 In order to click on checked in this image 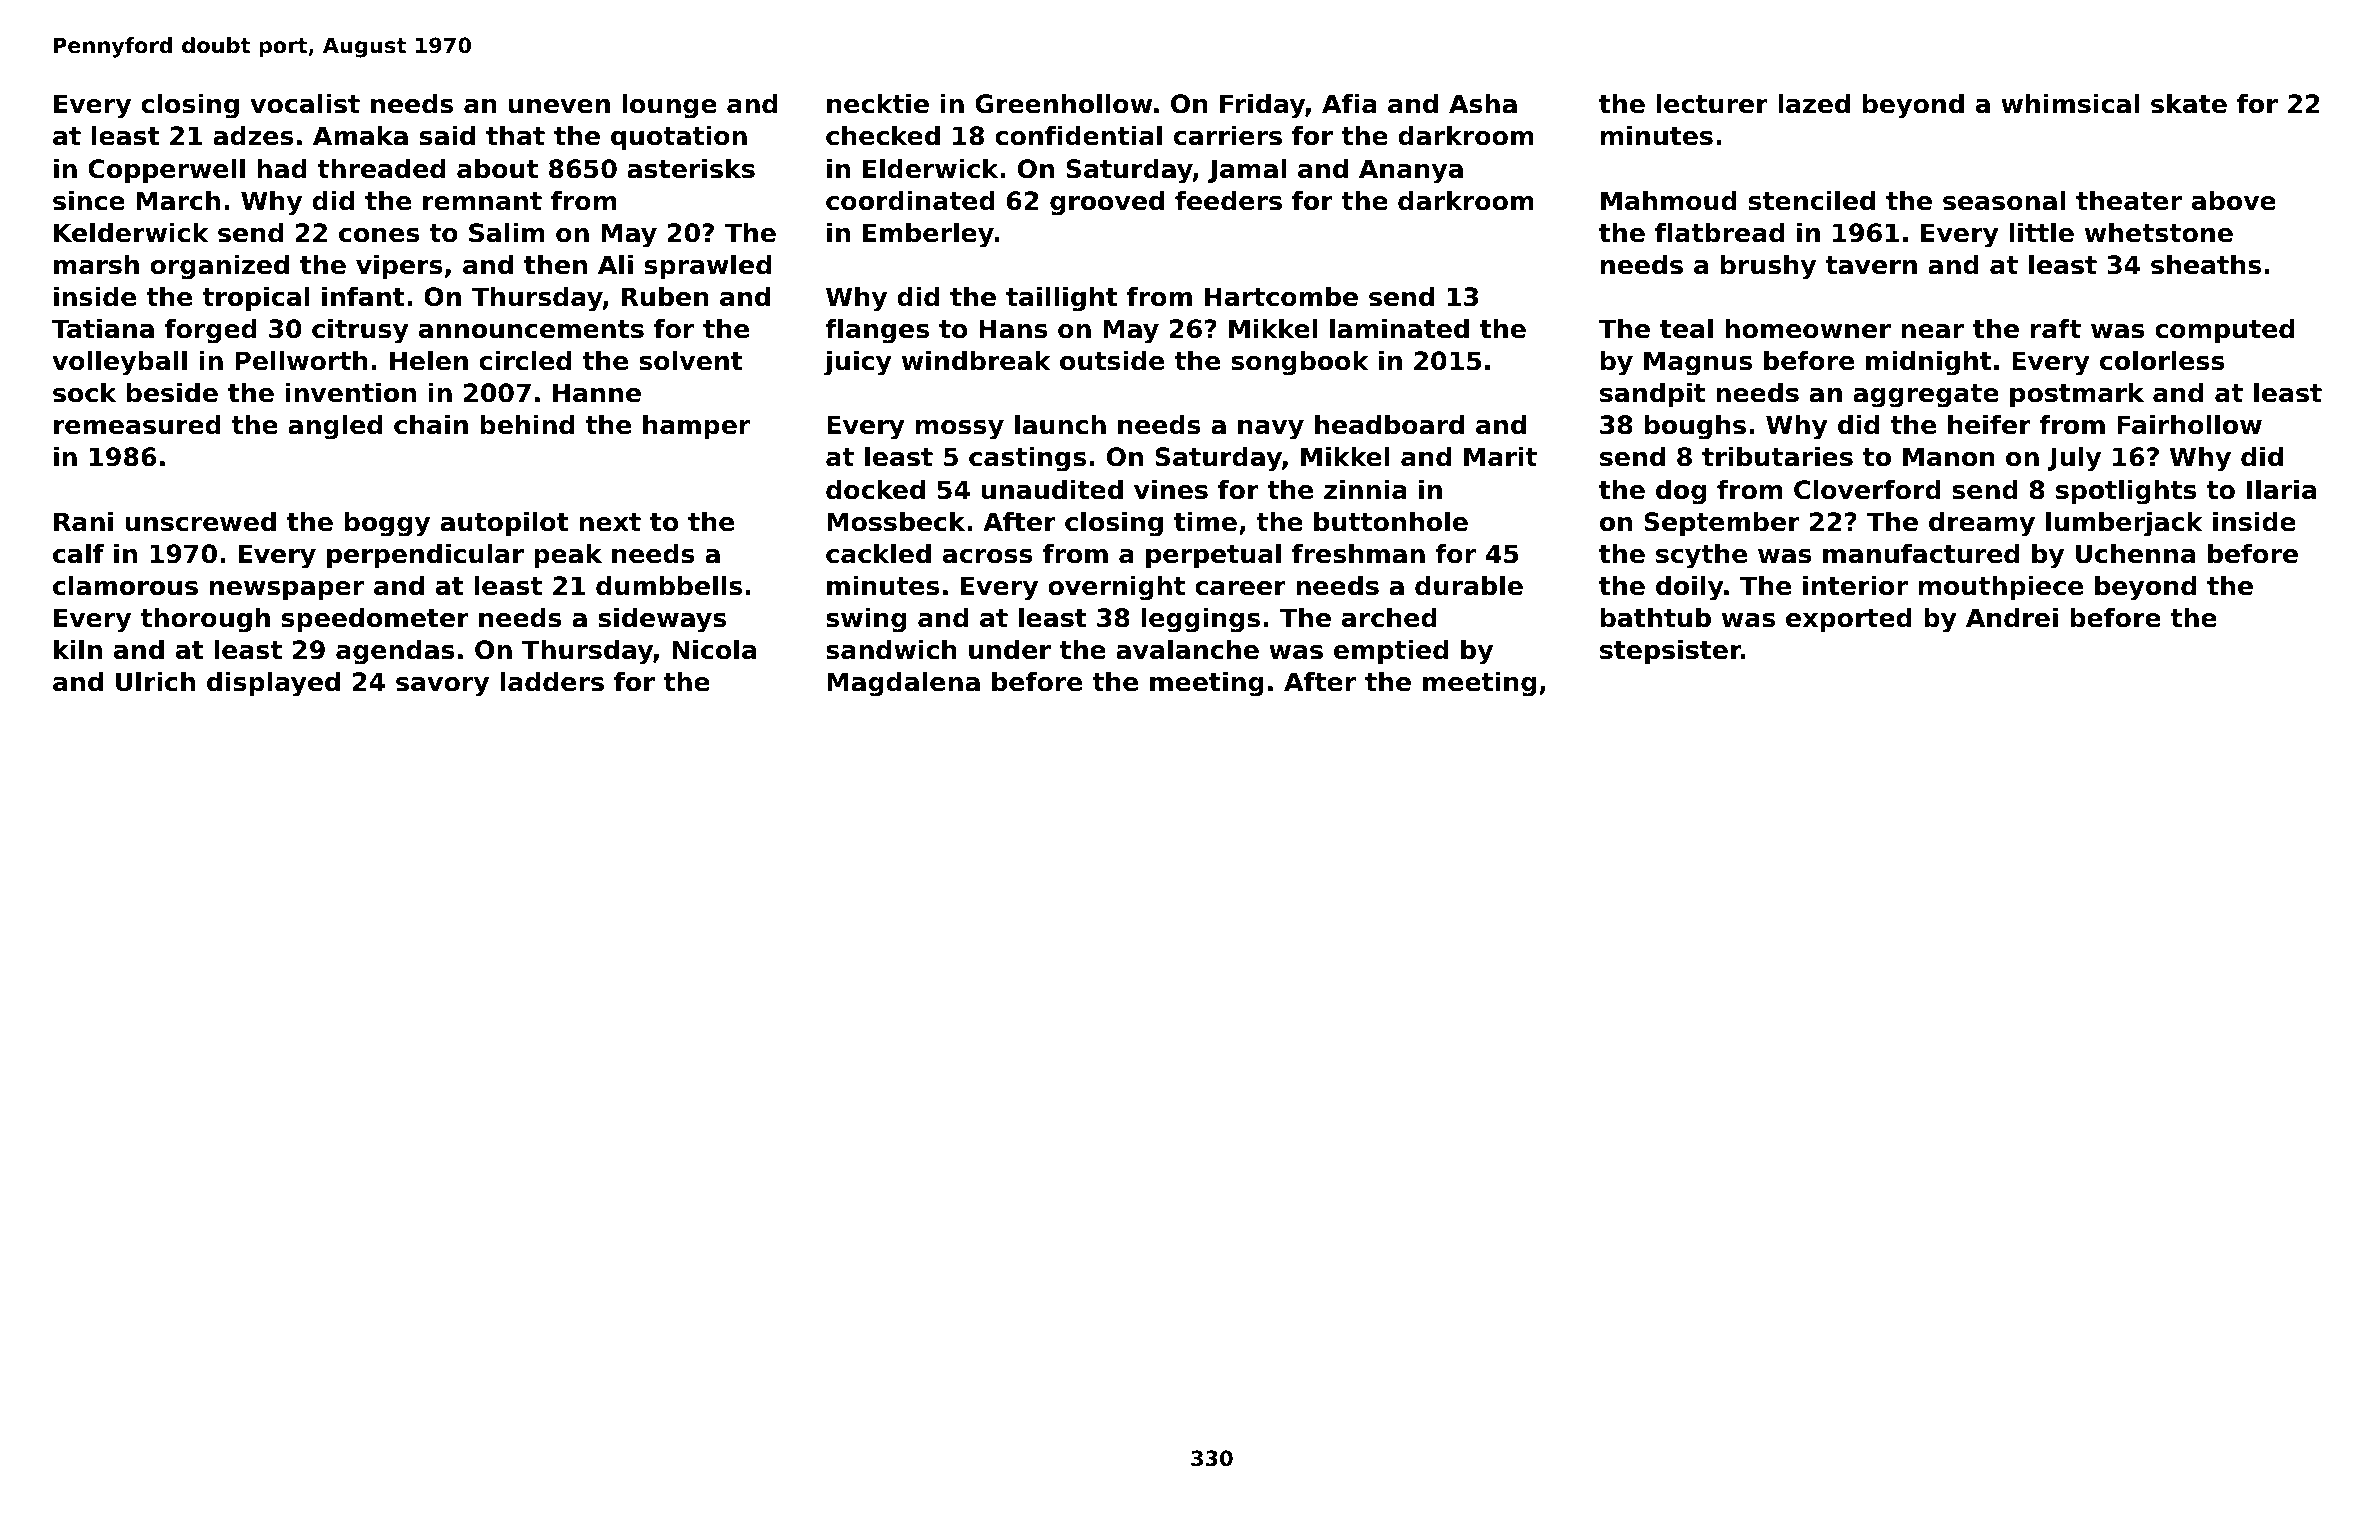, I will do `click(883, 136)`.
